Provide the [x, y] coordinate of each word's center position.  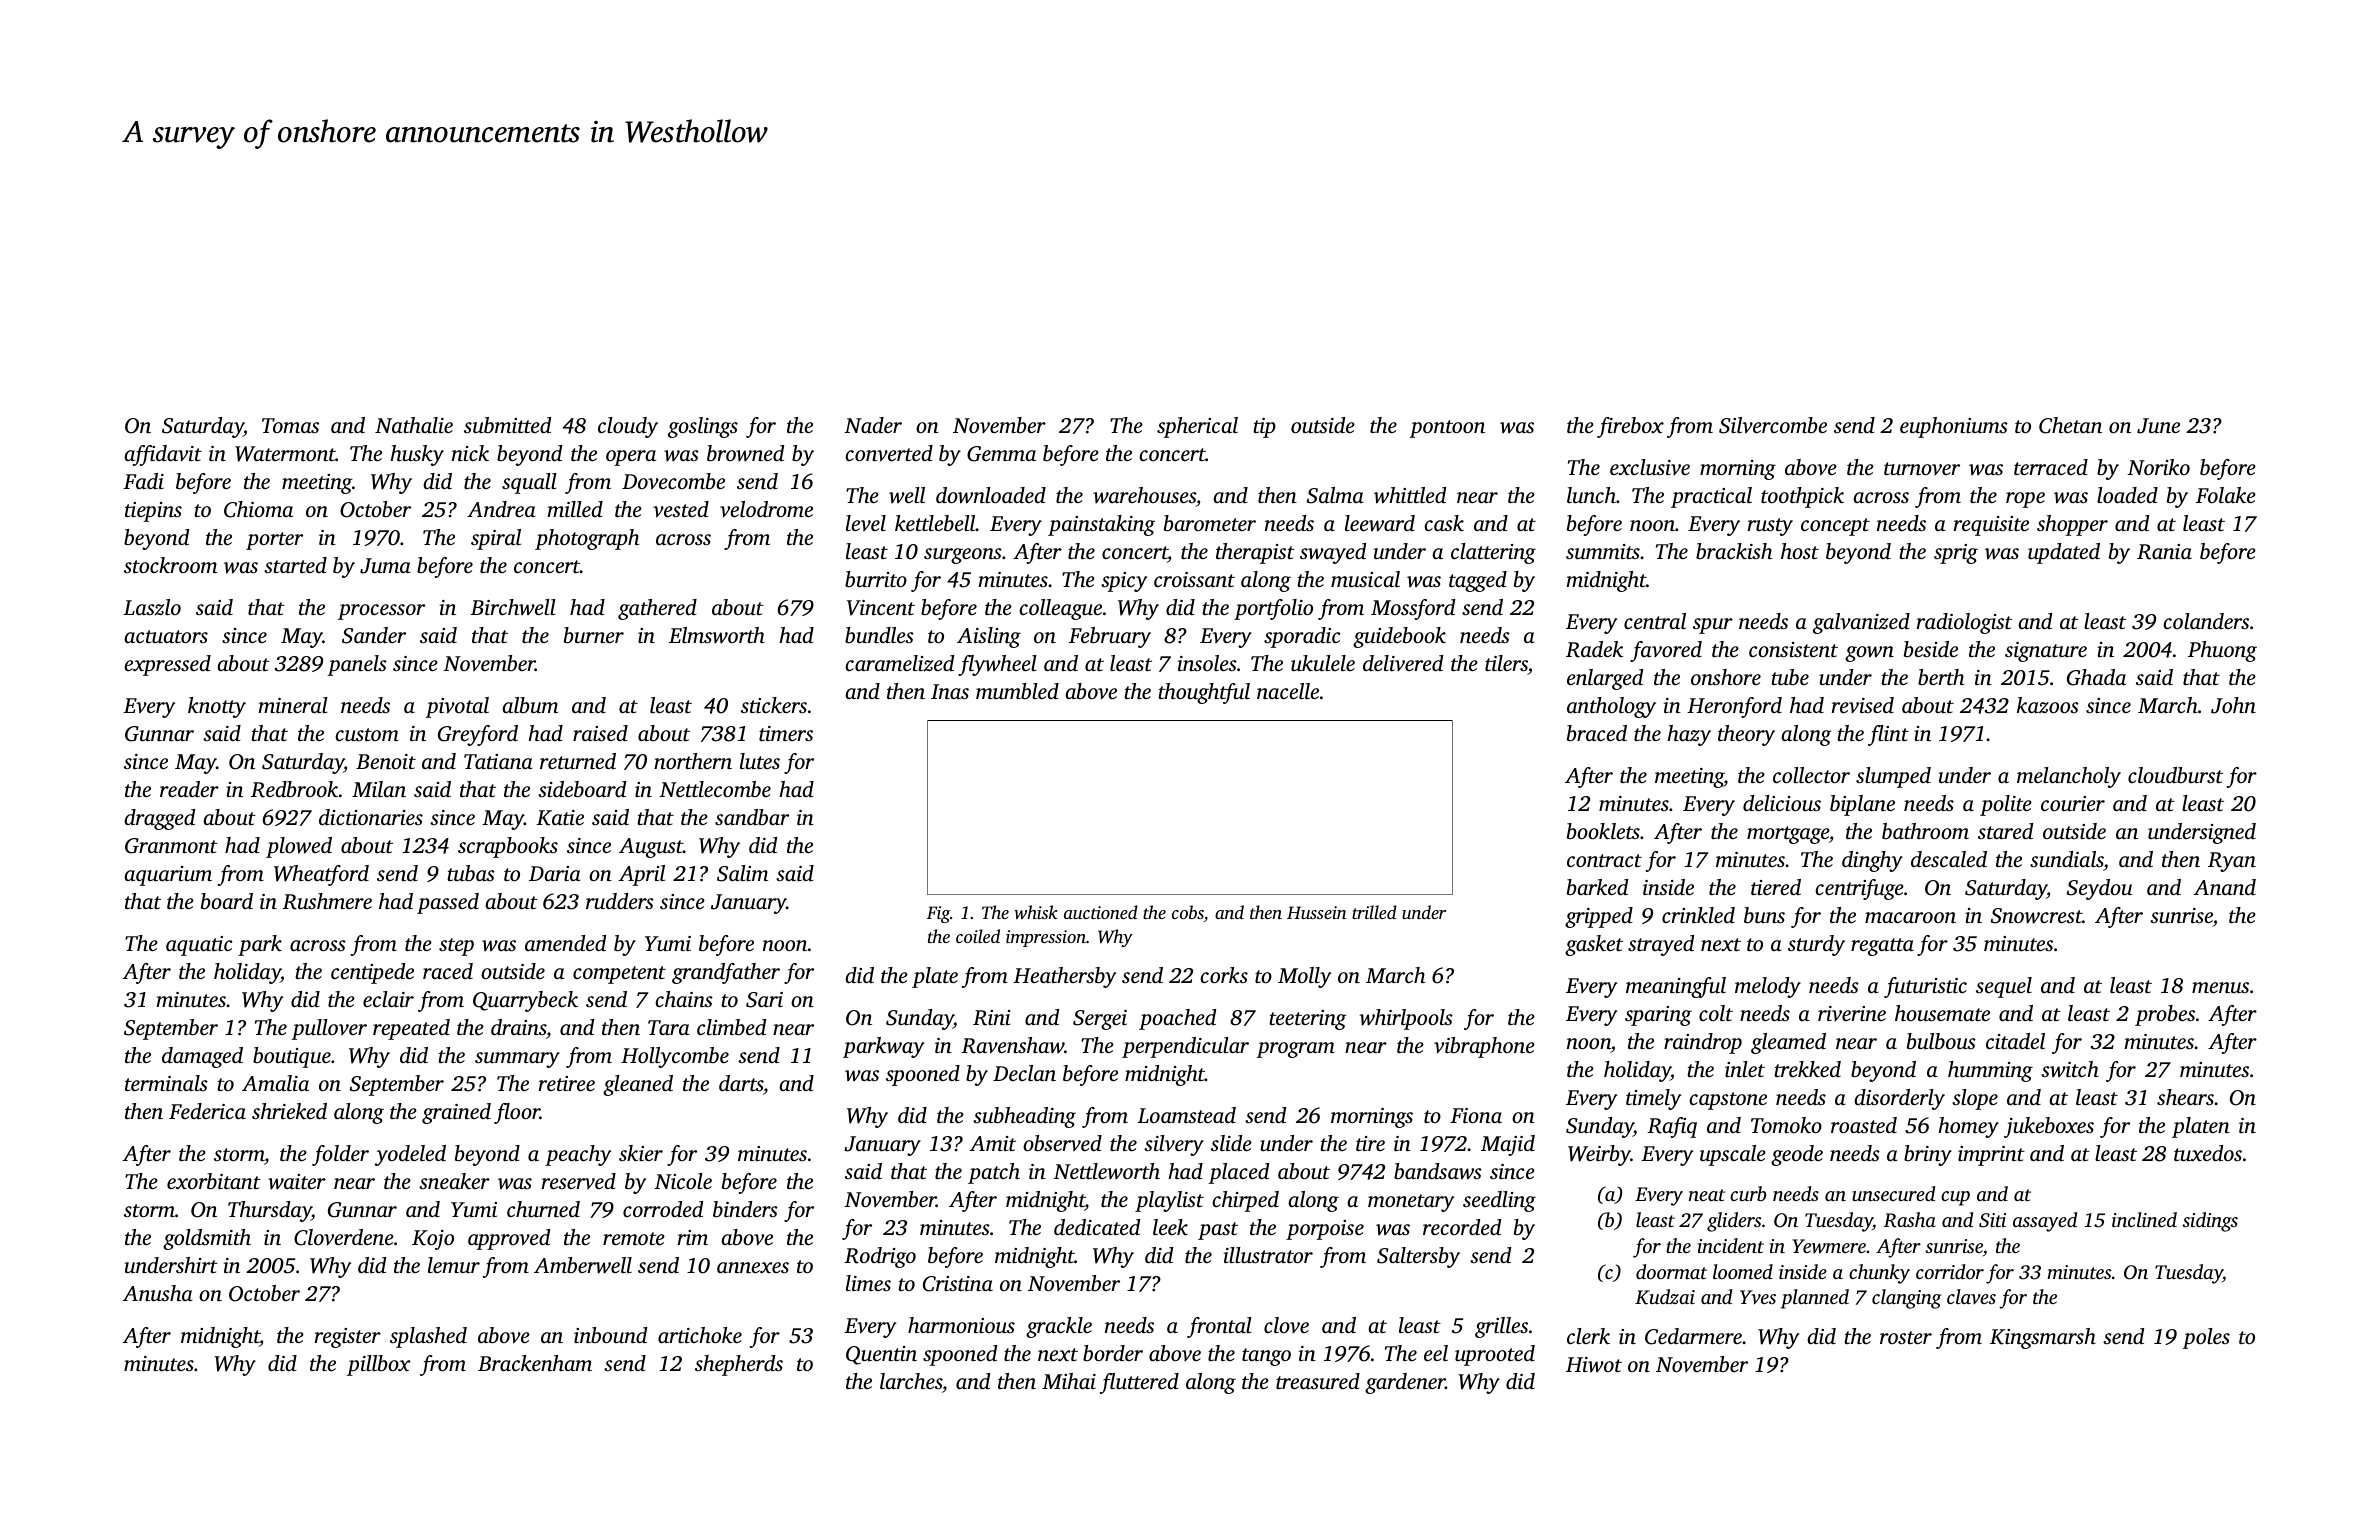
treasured [1318, 1381]
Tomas [290, 425]
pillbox [379, 1365]
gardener [1405, 1383]
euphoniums [1954, 427]
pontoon [1447, 429]
